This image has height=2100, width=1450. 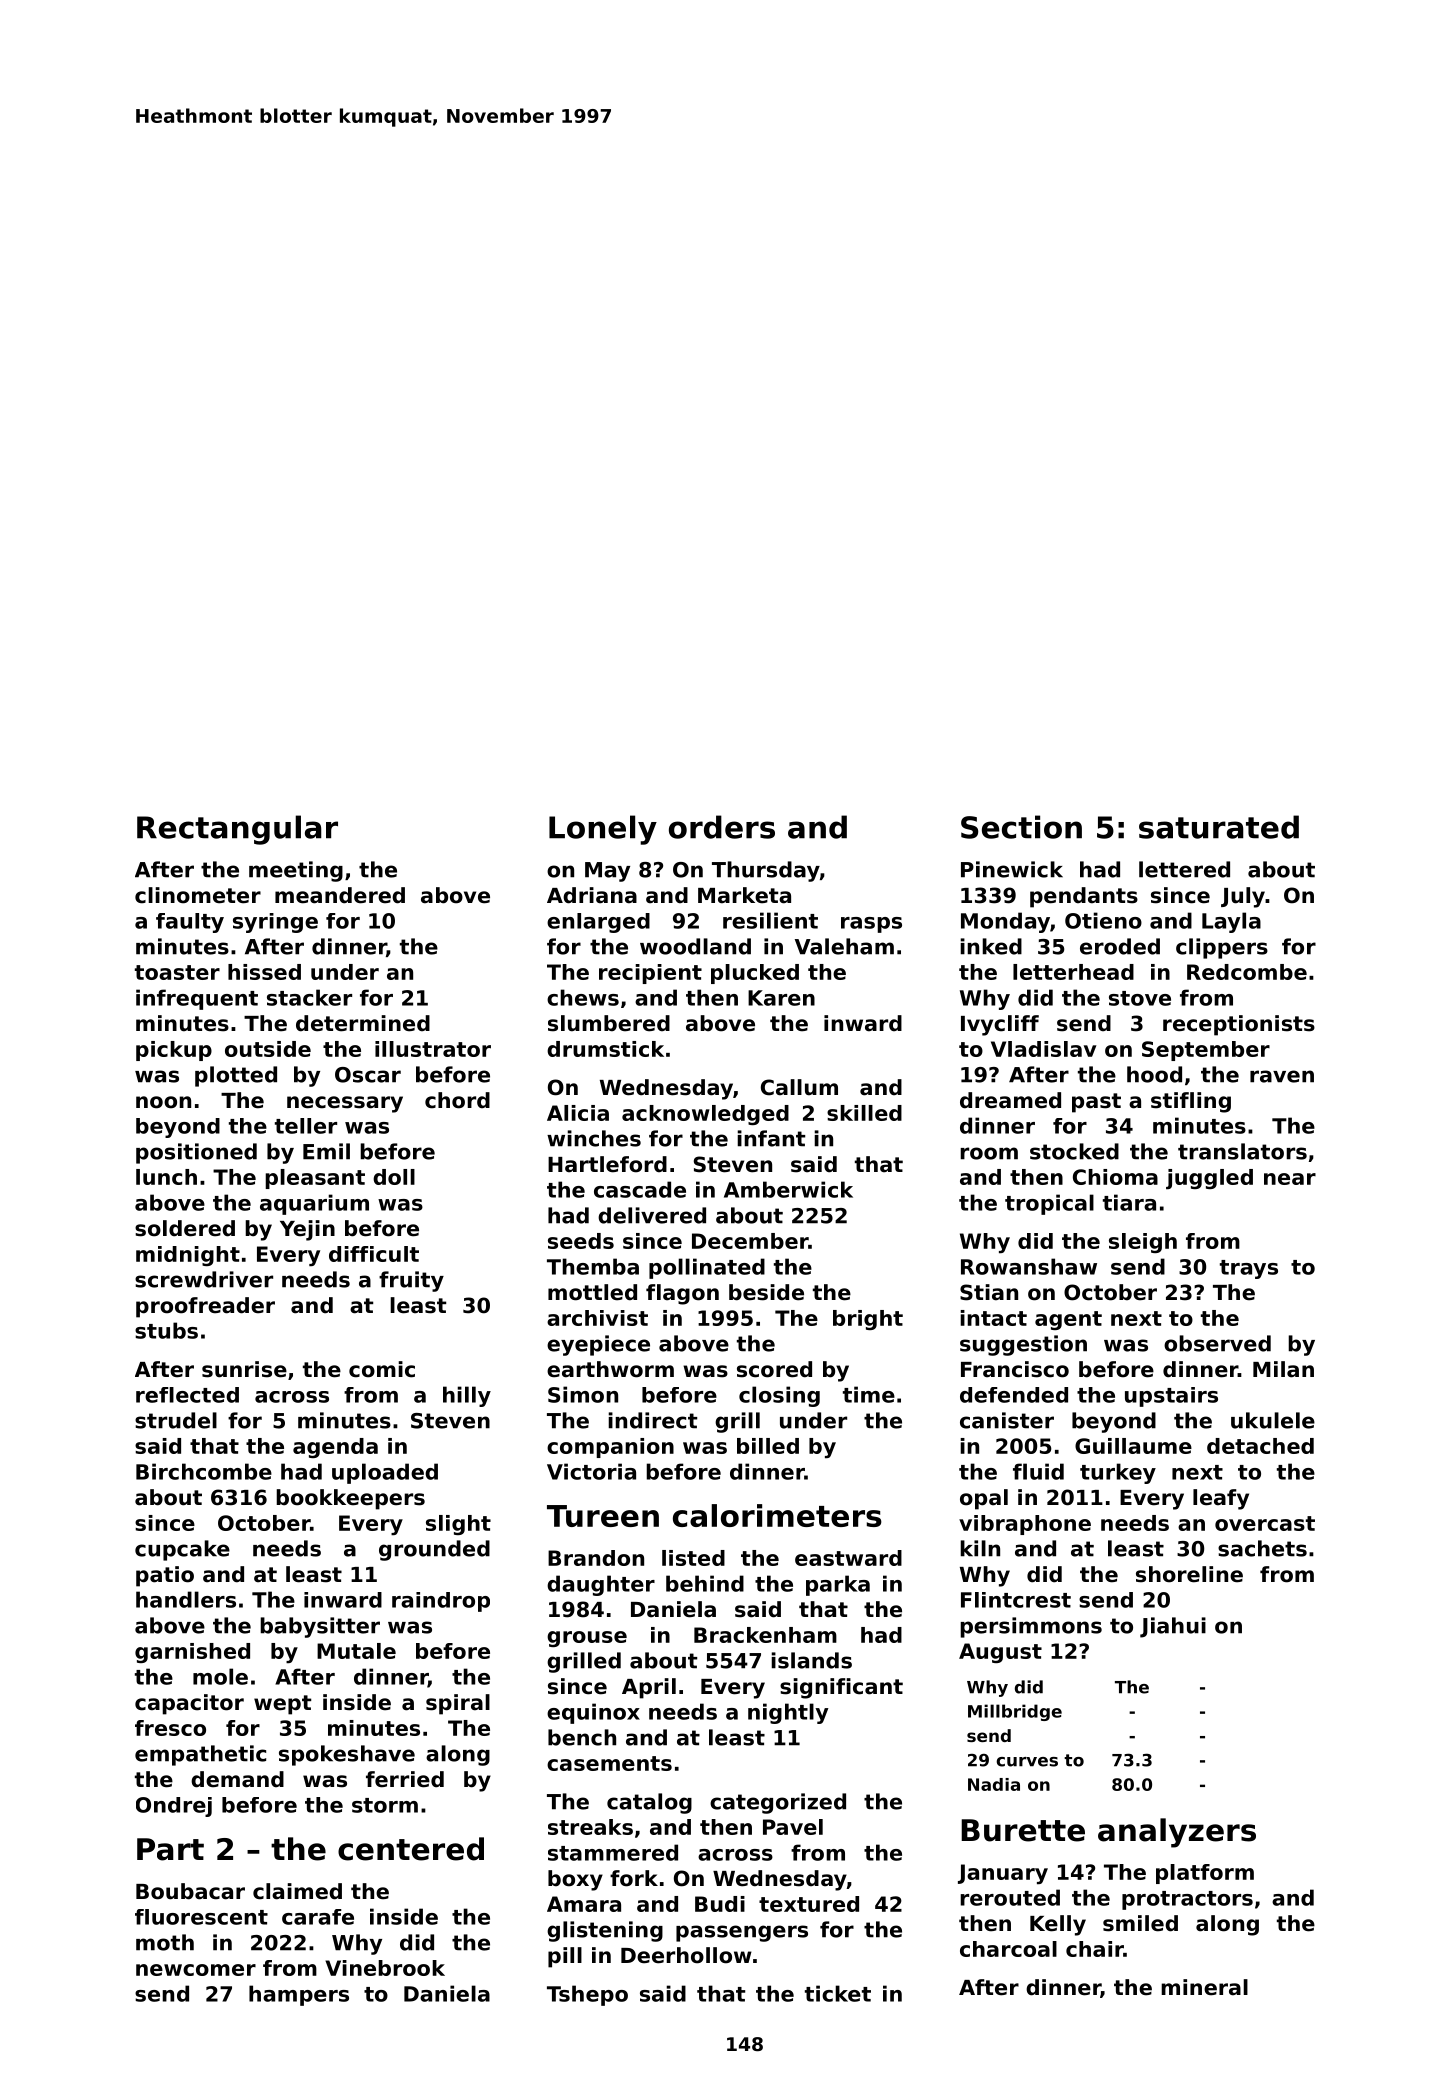 What do you see at coordinates (1273, 1420) in the image?
I see `ukulele` at bounding box center [1273, 1420].
